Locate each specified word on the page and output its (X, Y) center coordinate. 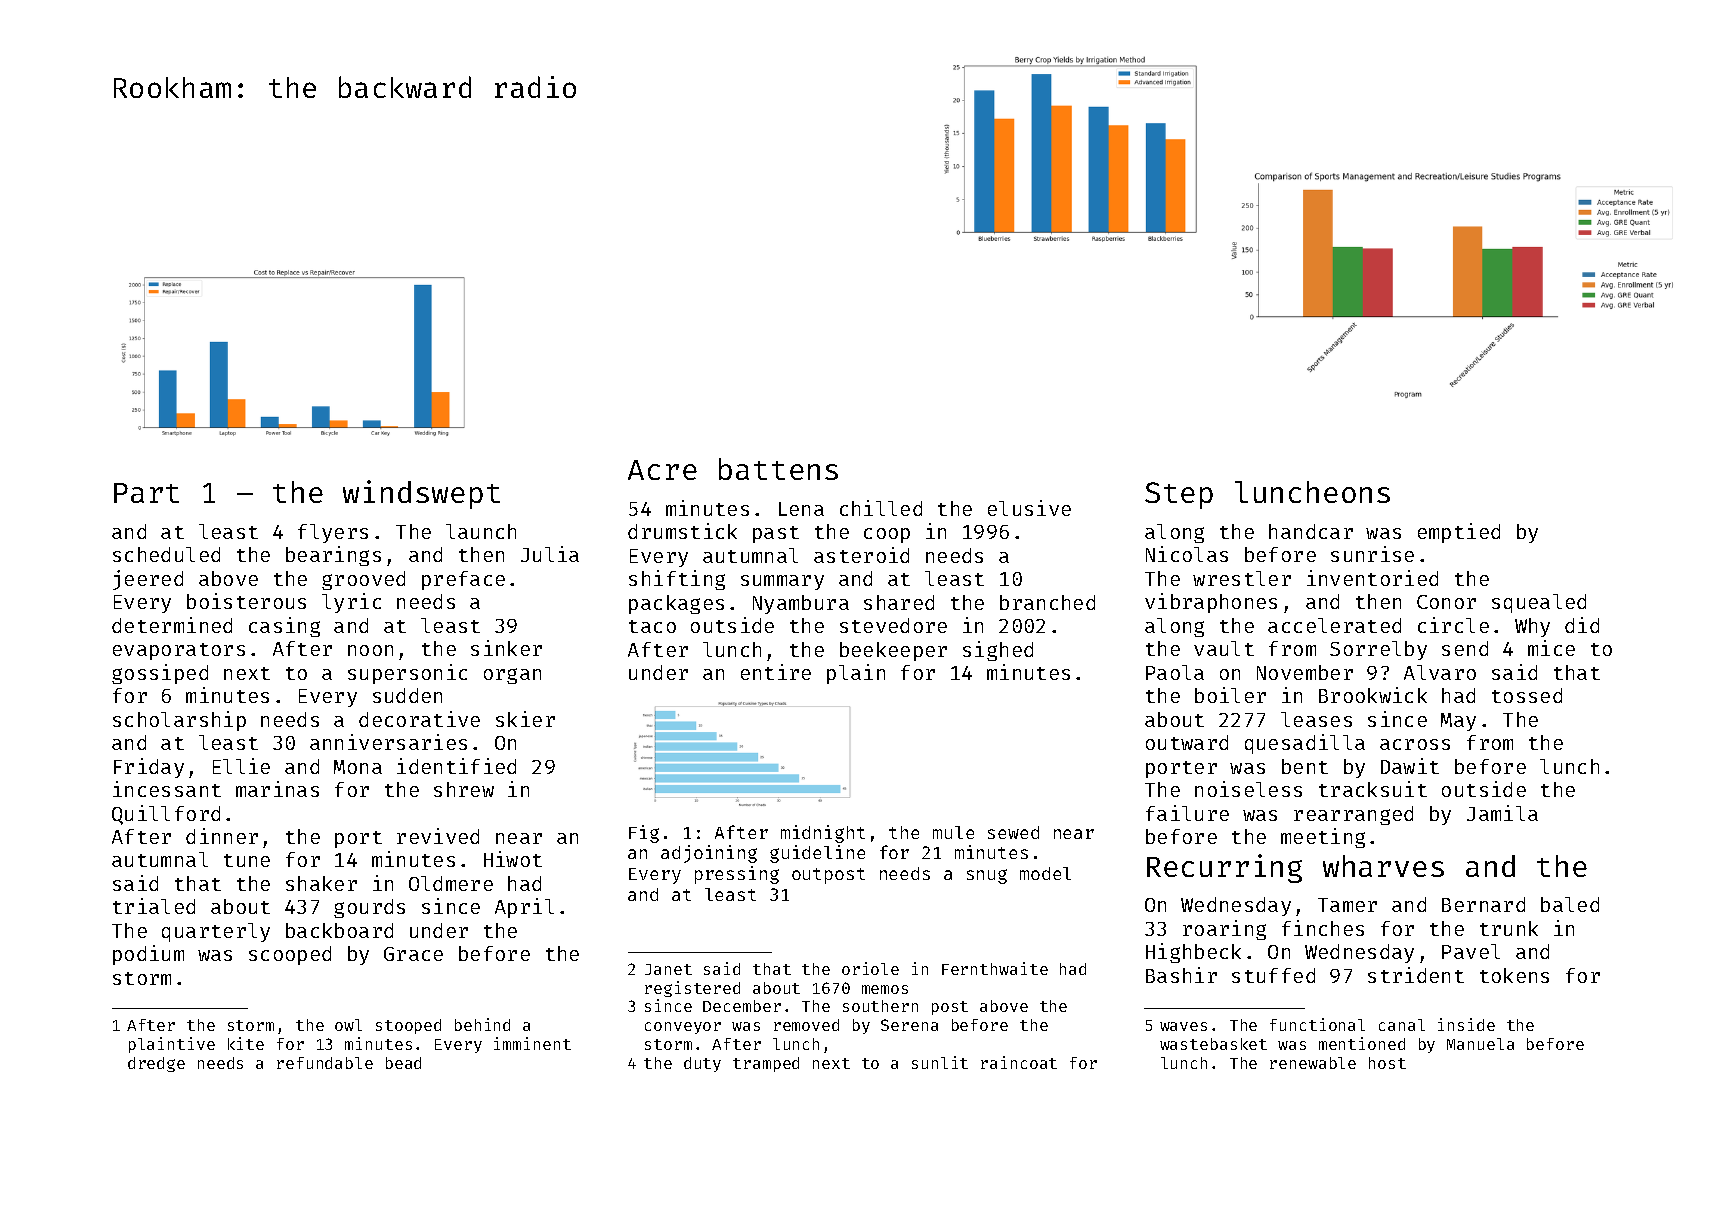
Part (146, 493)
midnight (823, 834)
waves (1183, 1026)
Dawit (1410, 766)
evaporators (179, 651)
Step (1179, 495)
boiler (1230, 695)
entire (776, 672)
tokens (1514, 975)
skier (525, 719)
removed (806, 1025)
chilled (881, 508)
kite (246, 1043)
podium (148, 955)
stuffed (1273, 975)
